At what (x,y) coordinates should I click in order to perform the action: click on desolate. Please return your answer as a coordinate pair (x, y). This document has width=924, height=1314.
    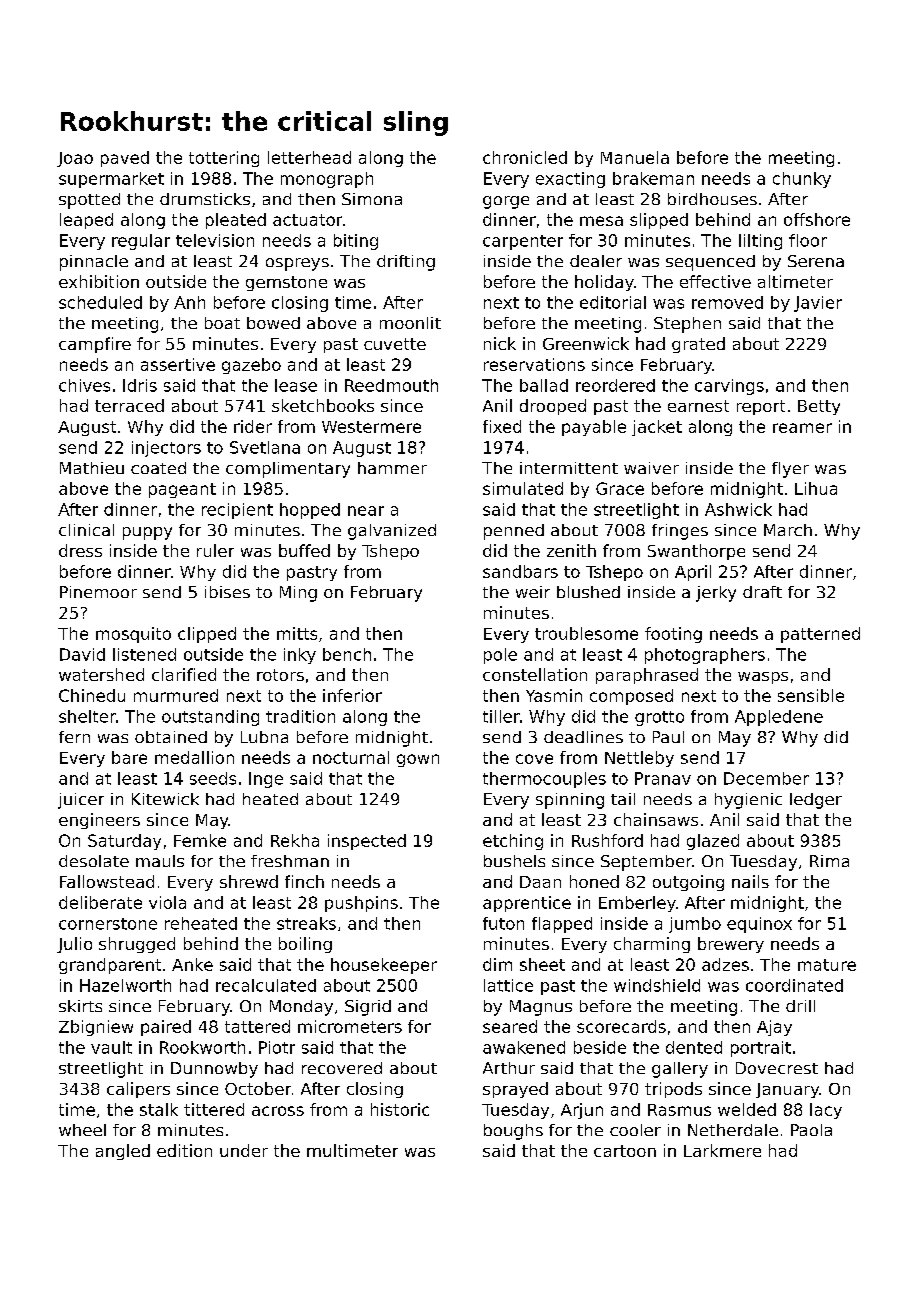
    Looking at the image, I should click on (94, 861).
